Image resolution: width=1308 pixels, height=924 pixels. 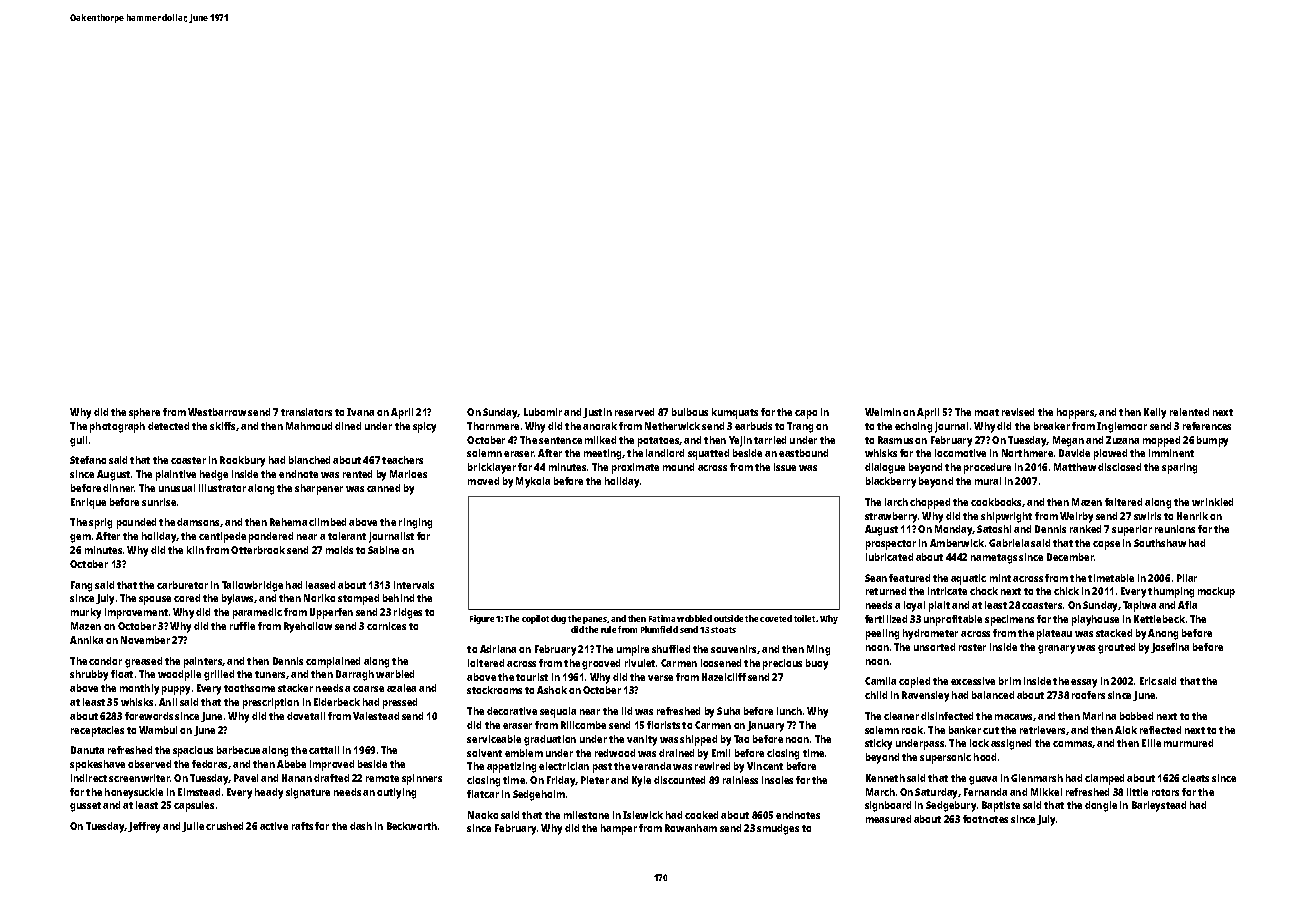 I want to click on bricklayer, so click(x=492, y=468).
